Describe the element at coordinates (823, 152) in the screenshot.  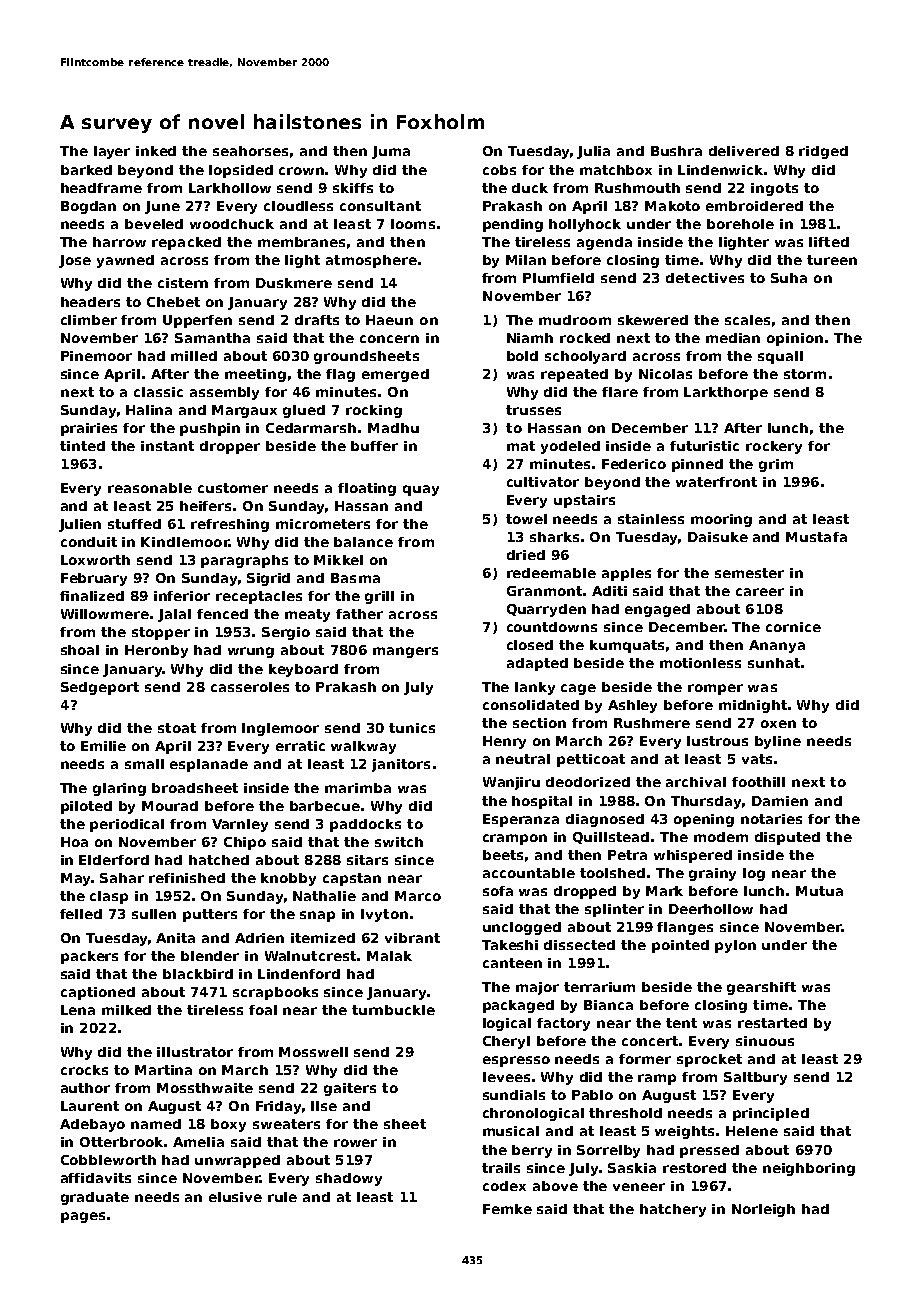
I see `ridged` at that location.
